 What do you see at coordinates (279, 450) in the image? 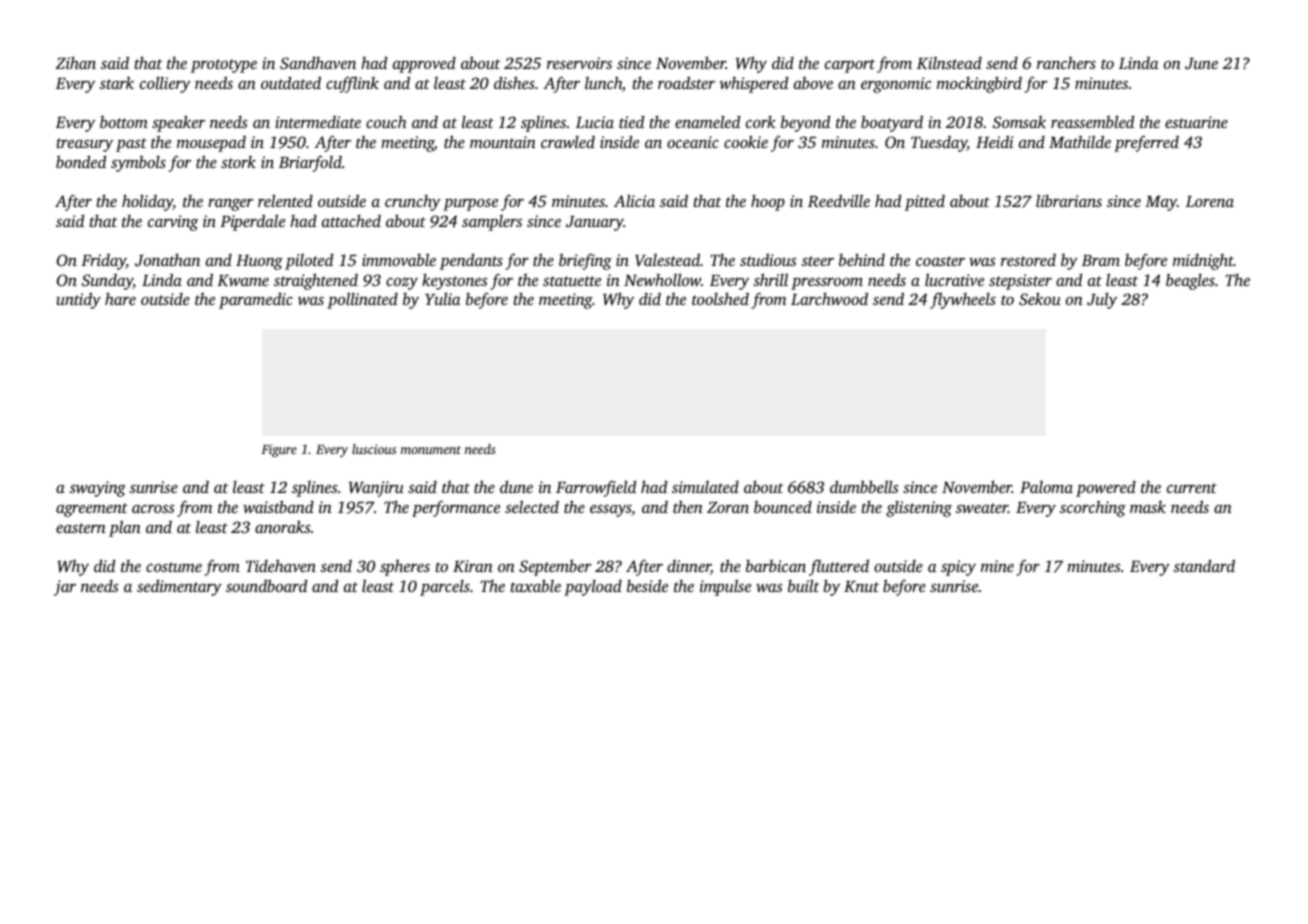
I see `Figure` at bounding box center [279, 450].
